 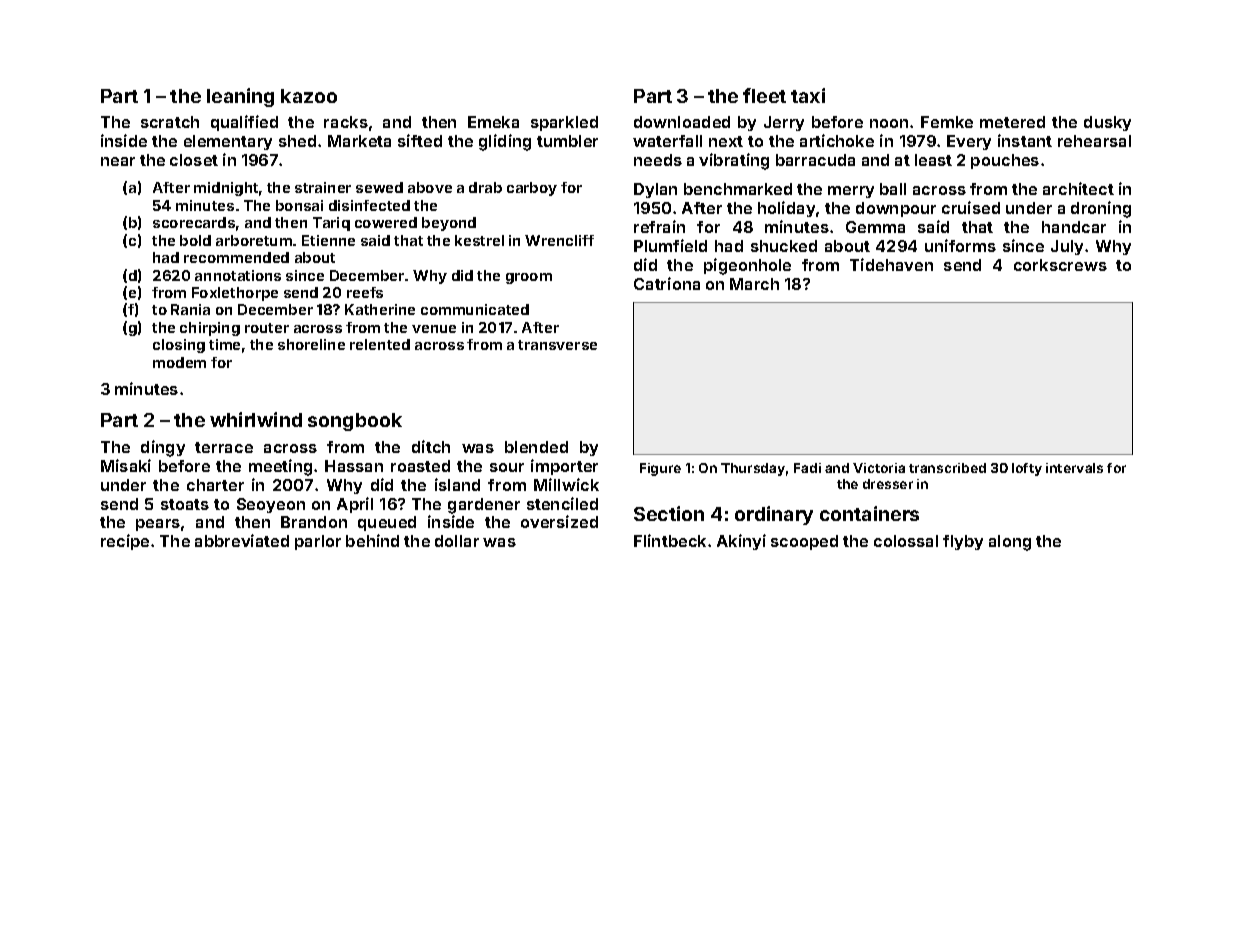 What do you see at coordinates (1078, 188) in the page?
I see `architect` at bounding box center [1078, 188].
